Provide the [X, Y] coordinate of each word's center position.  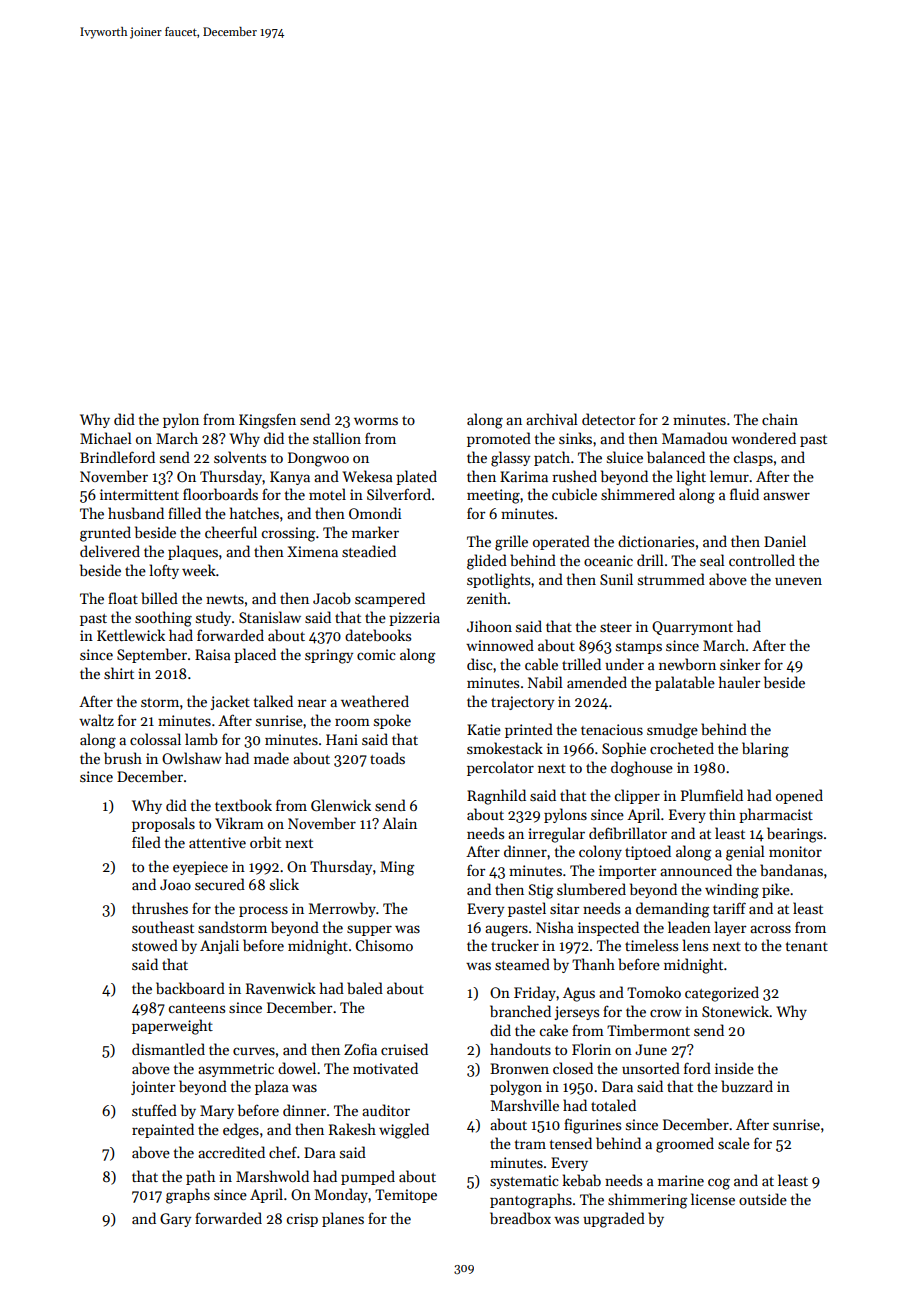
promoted [499, 439]
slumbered [591, 889]
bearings [795, 835]
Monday [341, 1195]
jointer [153, 1088]
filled [184, 513]
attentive [217, 842]
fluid [744, 494]
